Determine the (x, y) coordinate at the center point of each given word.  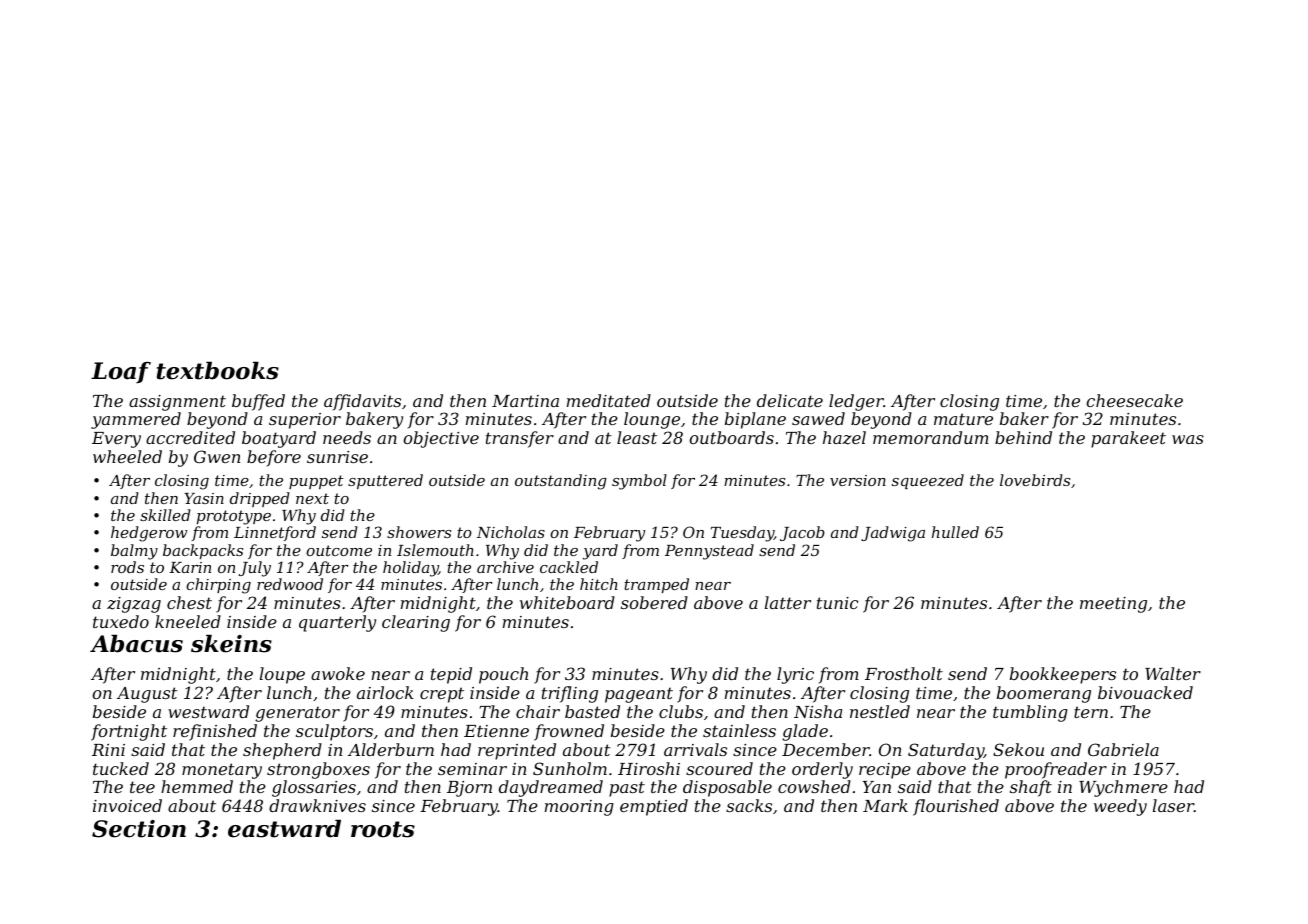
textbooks (218, 371)
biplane (755, 420)
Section (139, 829)
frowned (569, 732)
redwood (290, 584)
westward (208, 711)
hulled (955, 532)
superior (305, 421)
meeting (1113, 605)
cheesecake (1134, 400)
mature (963, 419)
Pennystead (709, 552)
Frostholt (904, 673)
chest (189, 602)
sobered (654, 602)
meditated (609, 400)
